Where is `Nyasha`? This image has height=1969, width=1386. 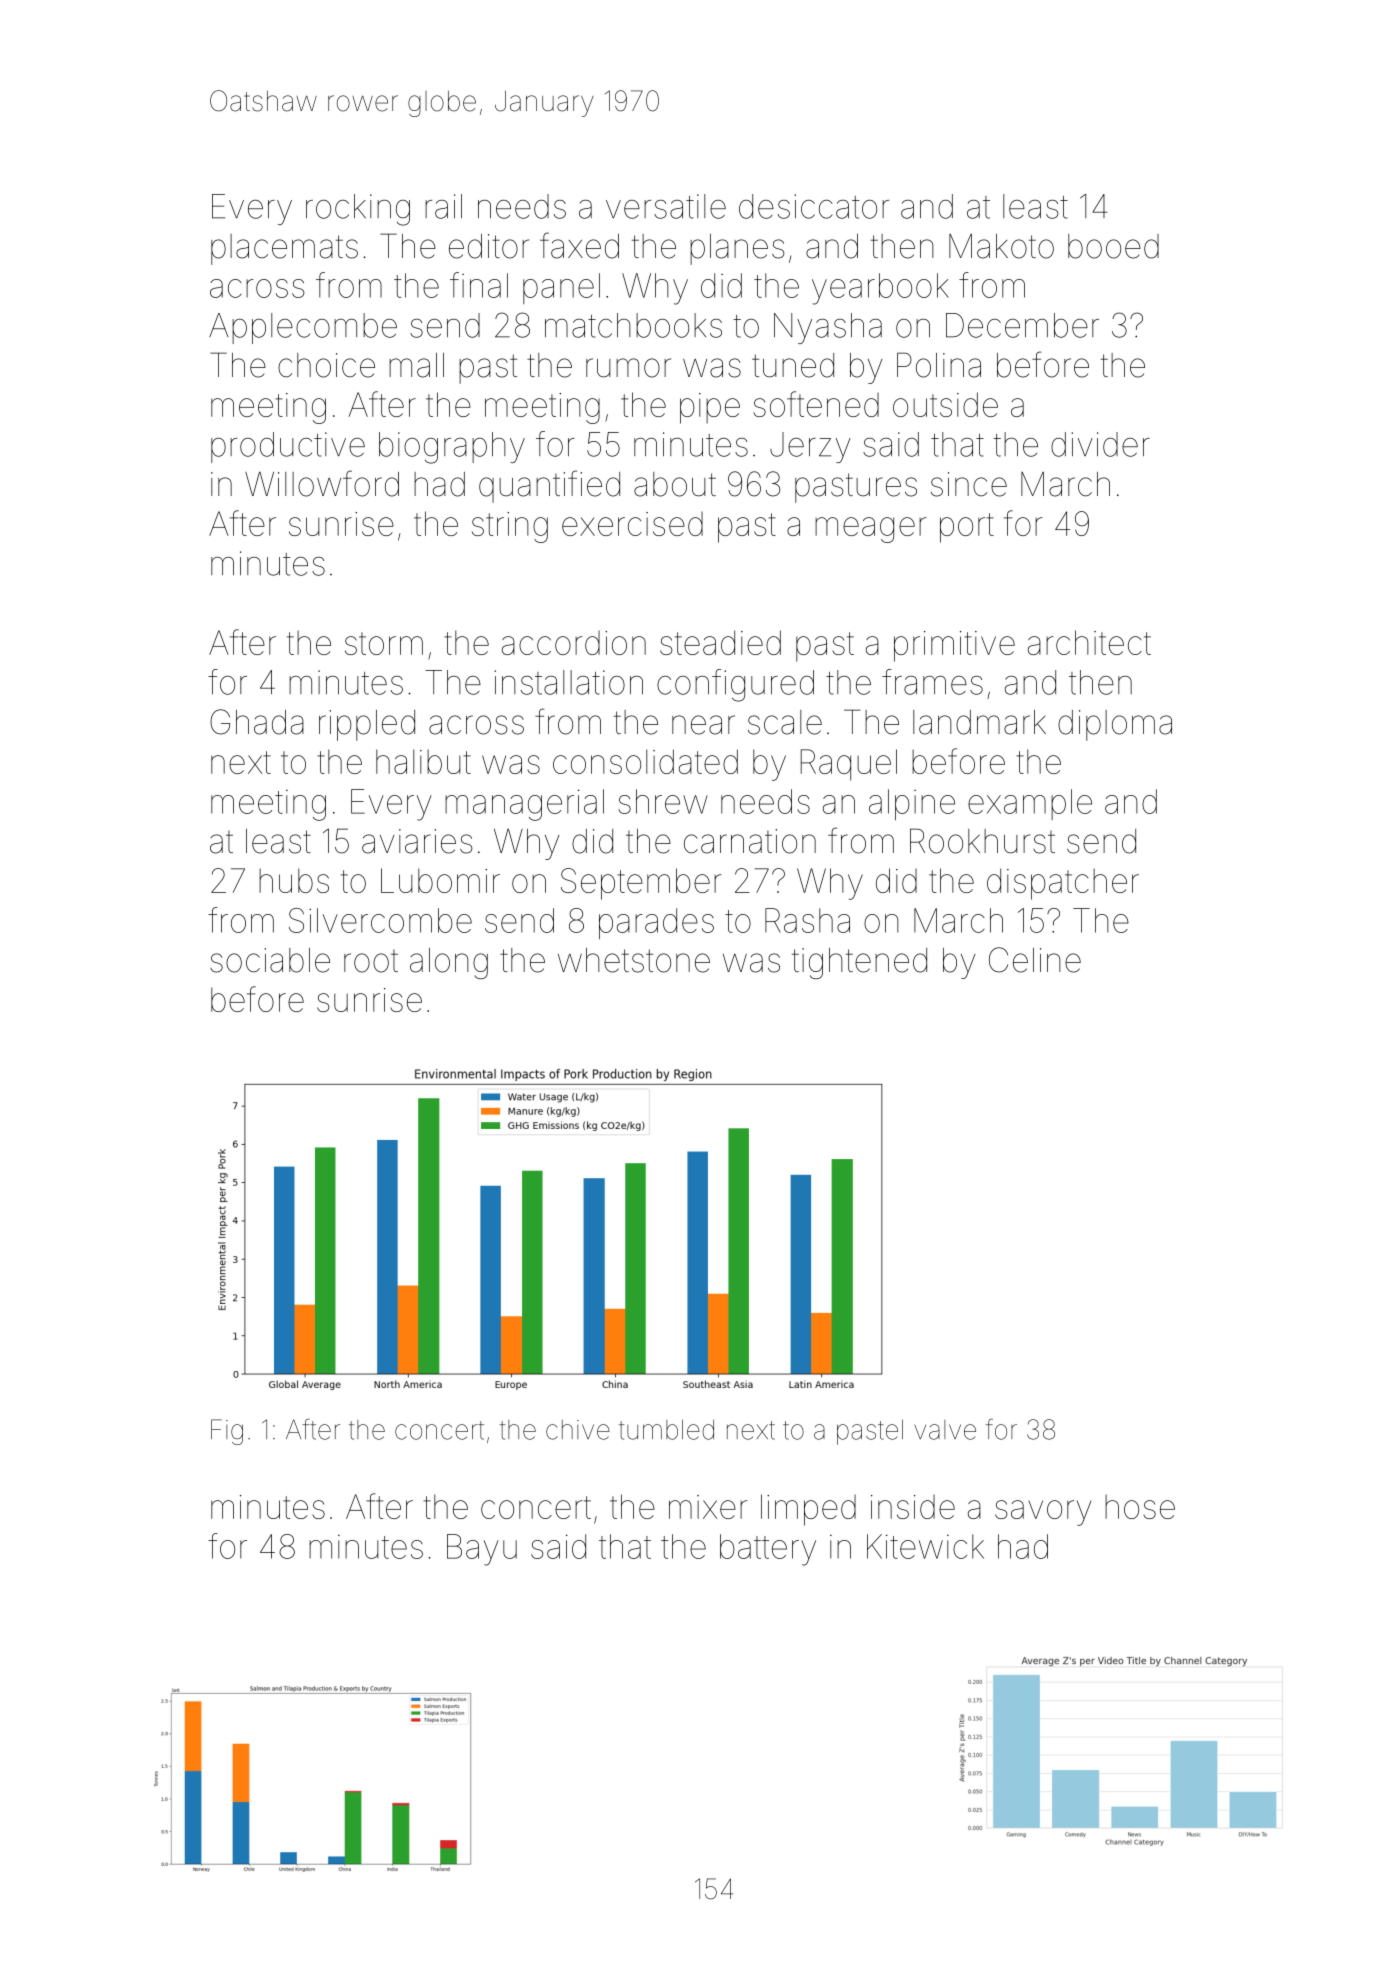
Nyasha is located at coordinates (828, 328).
